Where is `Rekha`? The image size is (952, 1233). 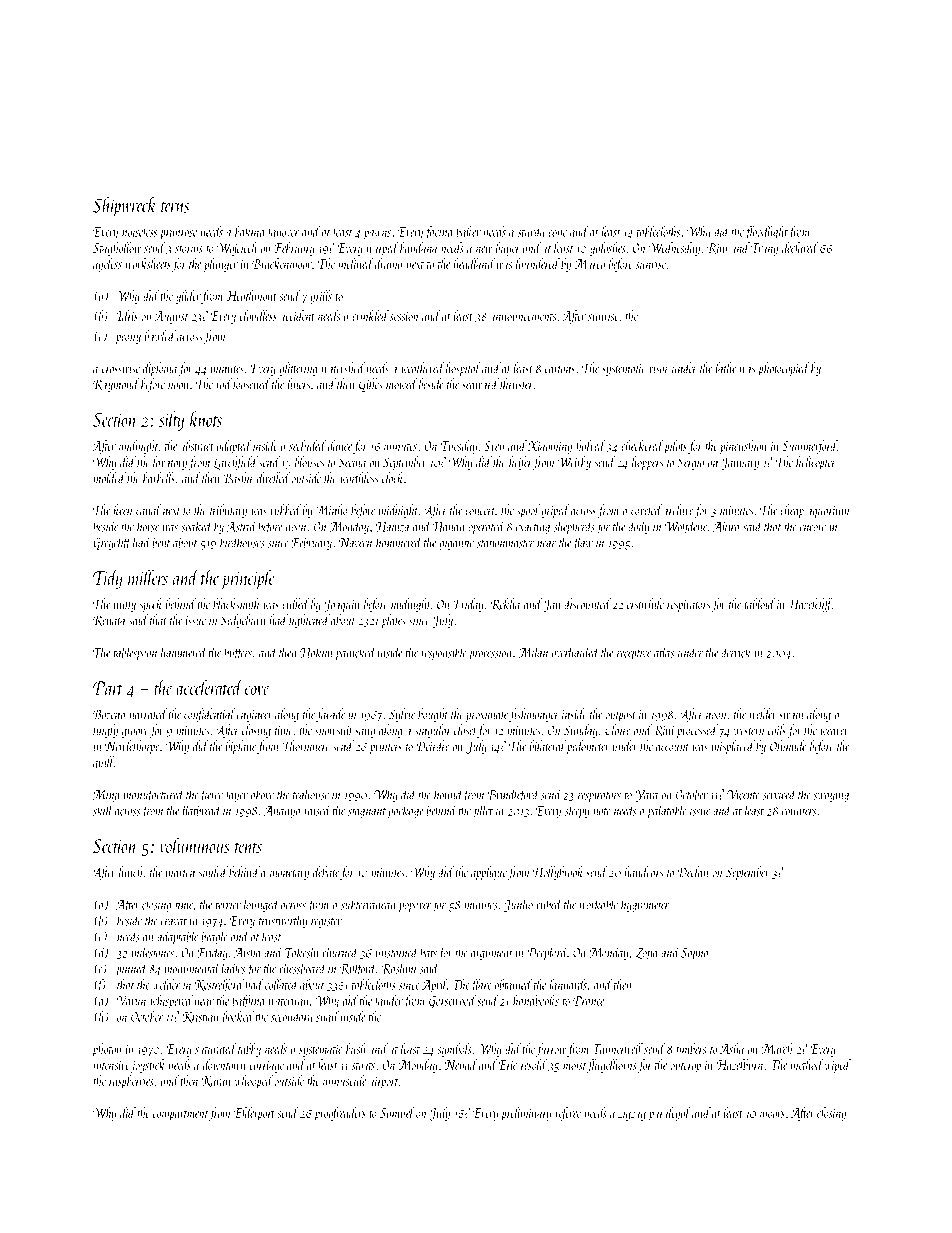
Rekha is located at coordinates (505, 604).
